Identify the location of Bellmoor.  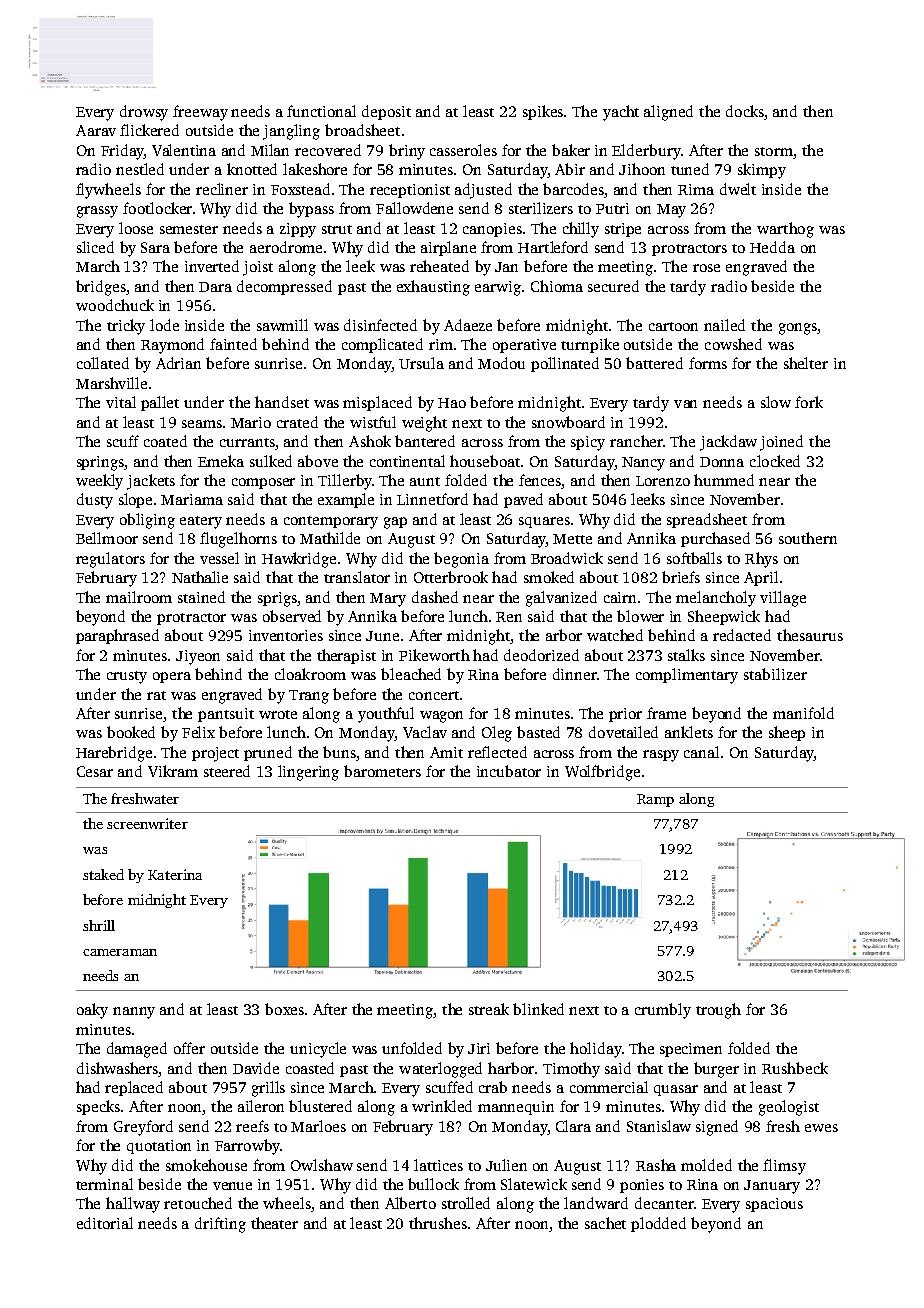
(107, 538).
